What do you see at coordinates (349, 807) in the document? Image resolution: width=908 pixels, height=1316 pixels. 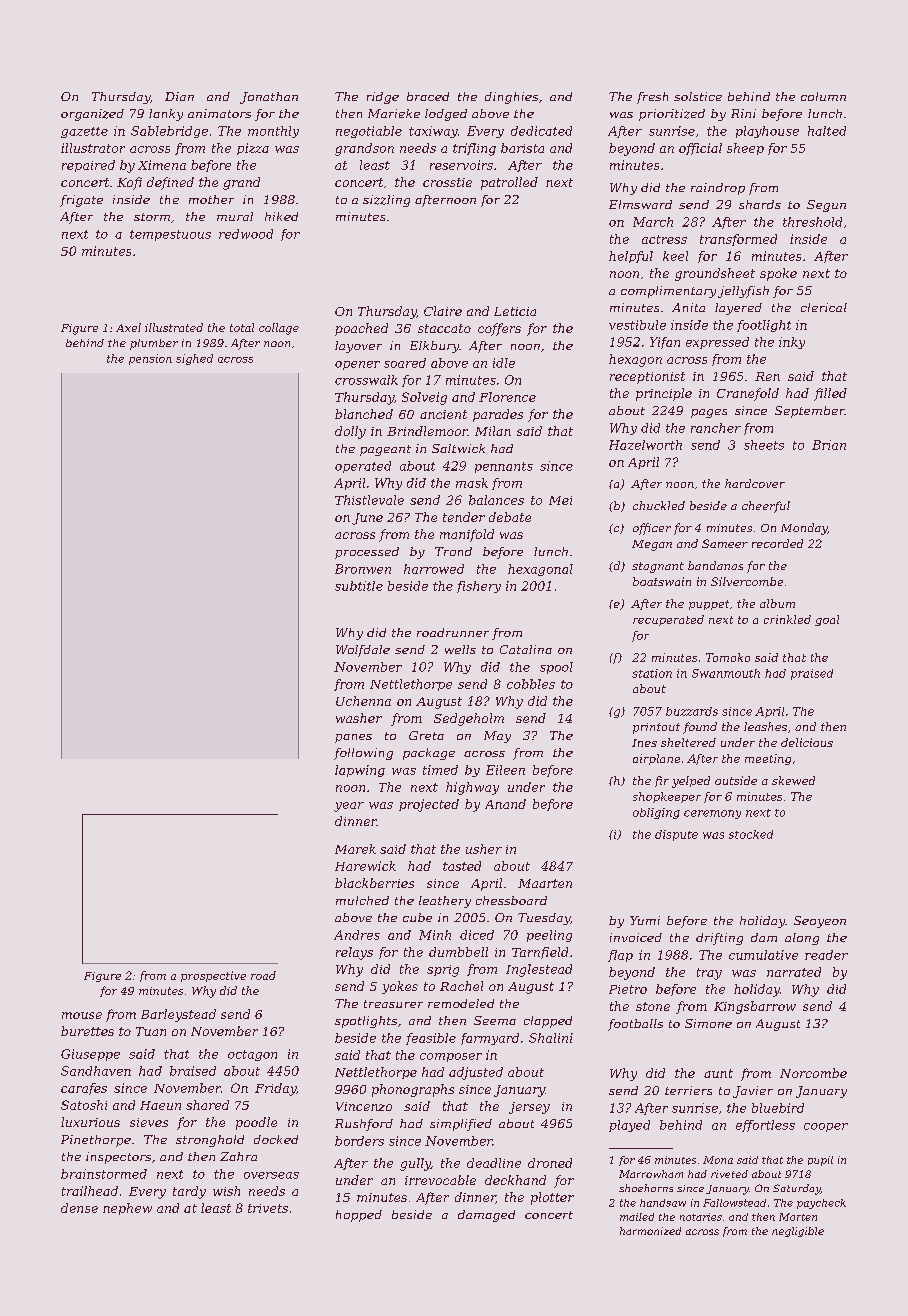 I see `year` at bounding box center [349, 807].
